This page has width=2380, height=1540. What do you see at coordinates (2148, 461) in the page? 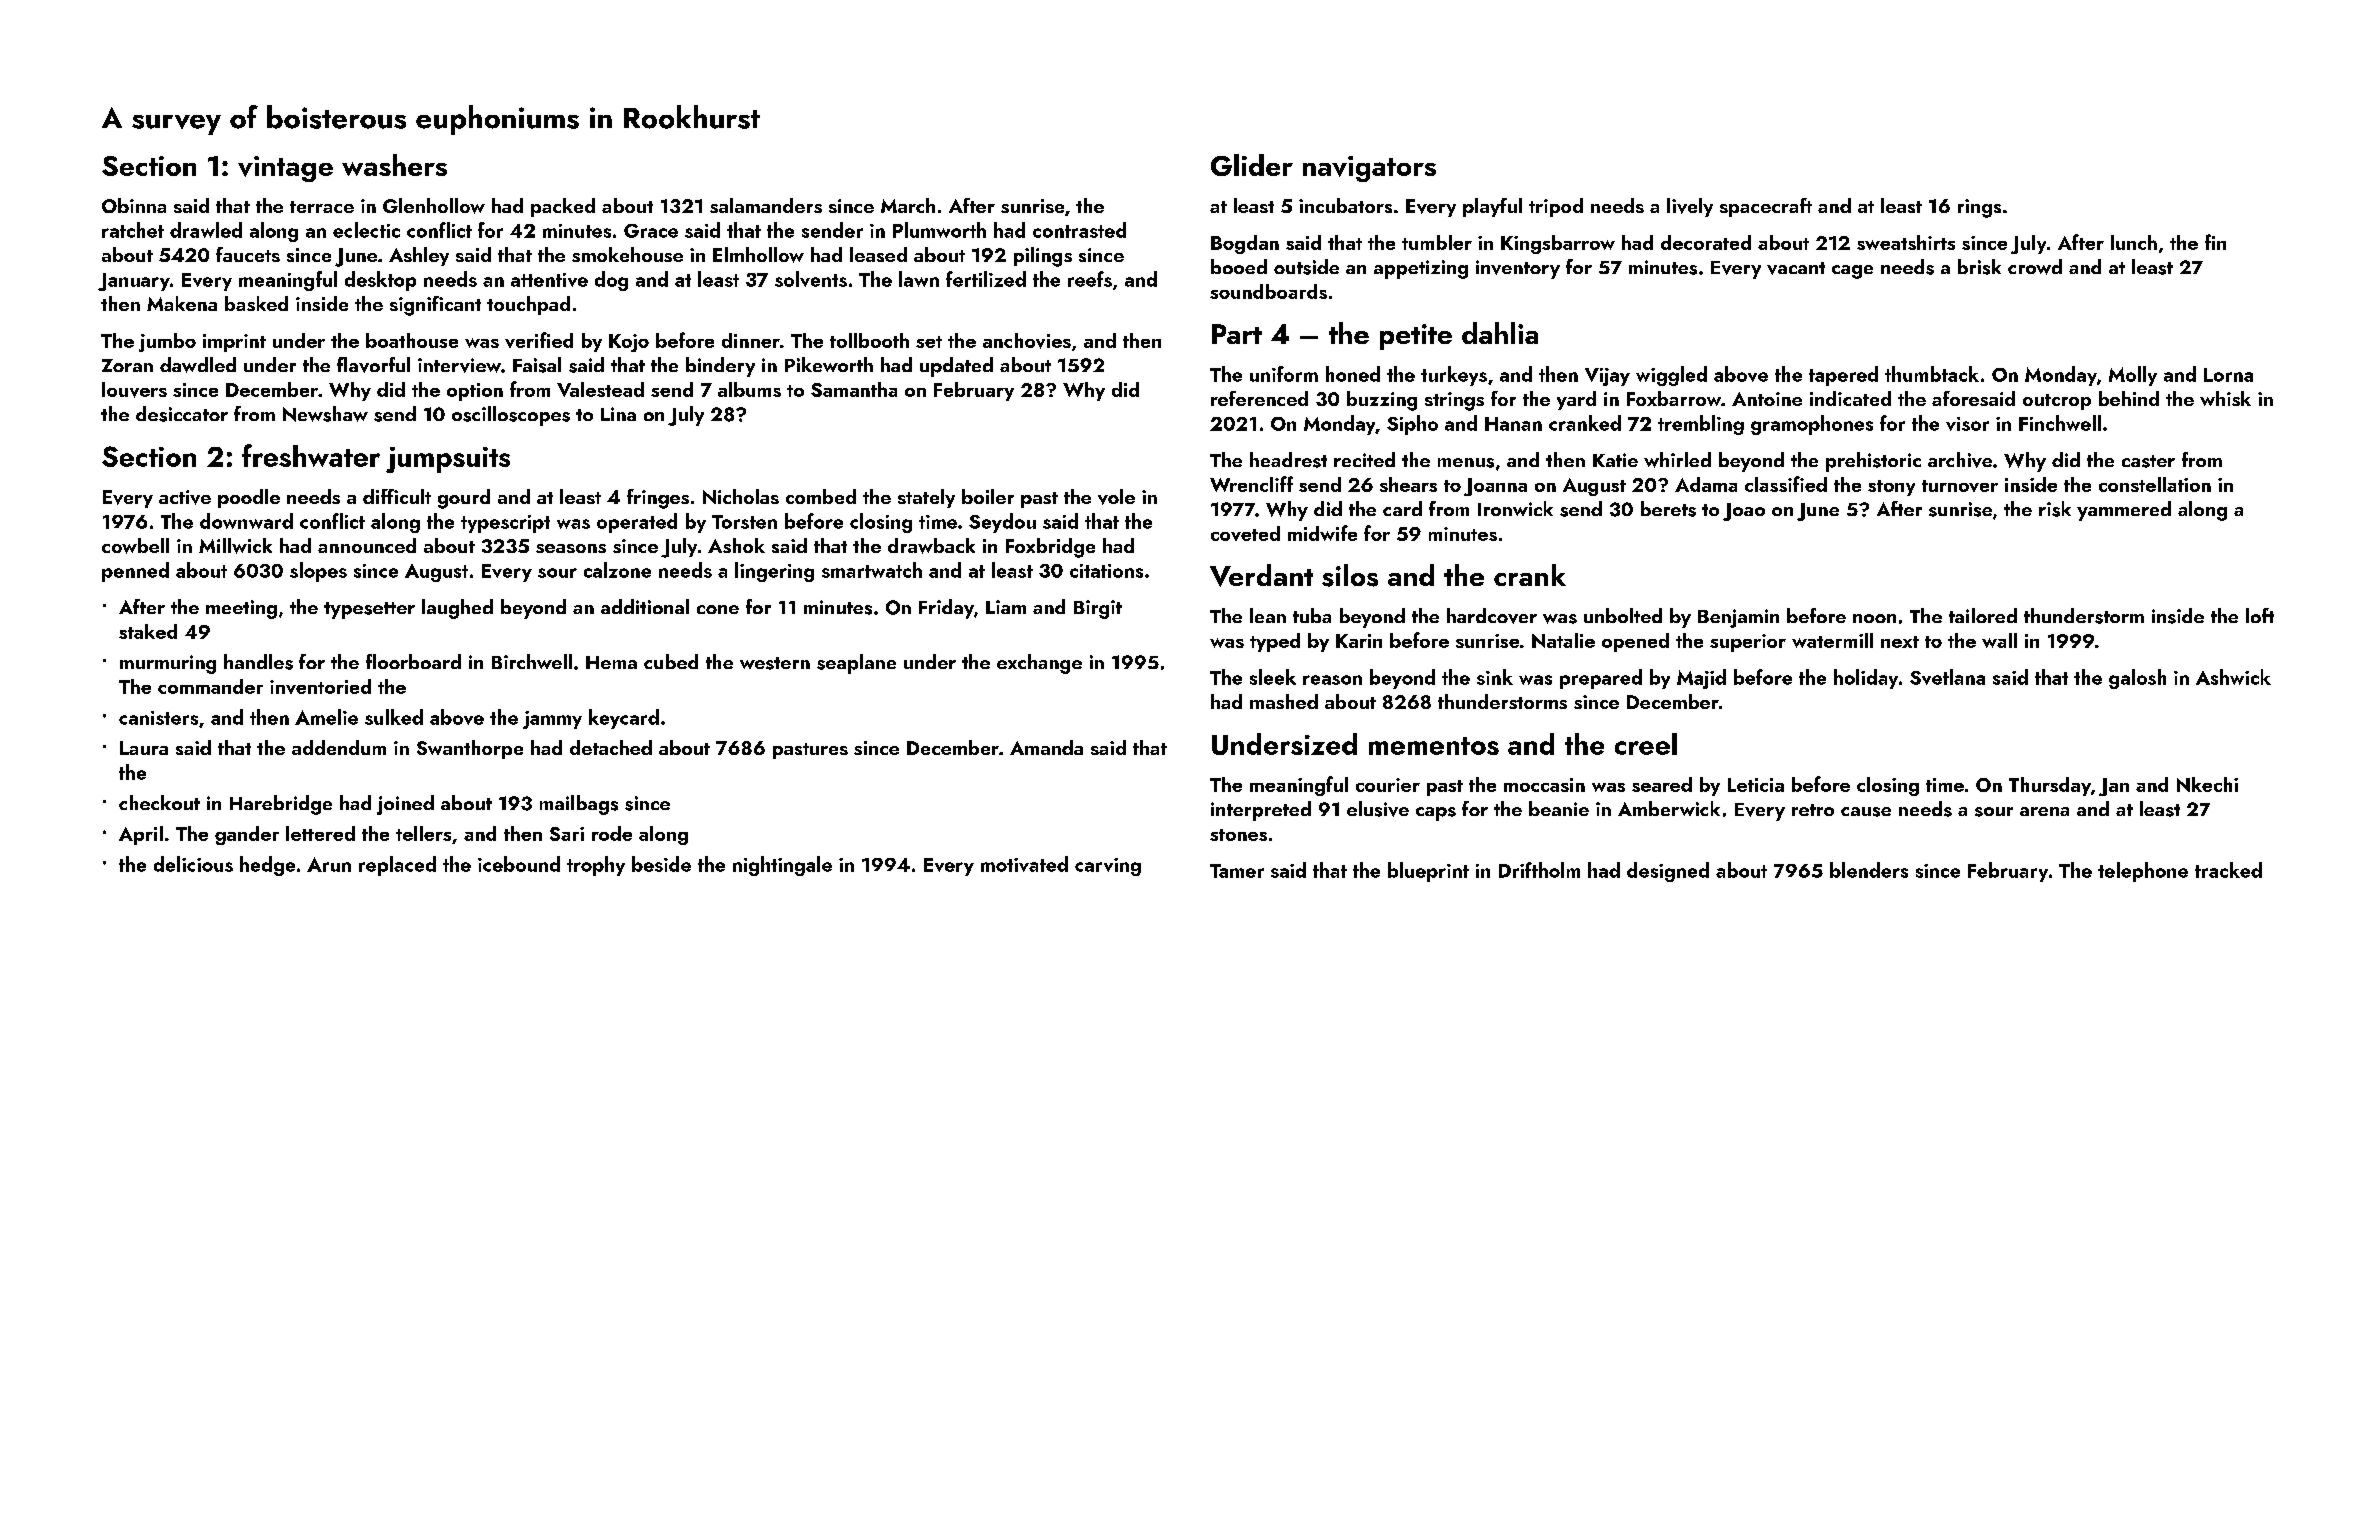
I see `caster` at bounding box center [2148, 461].
